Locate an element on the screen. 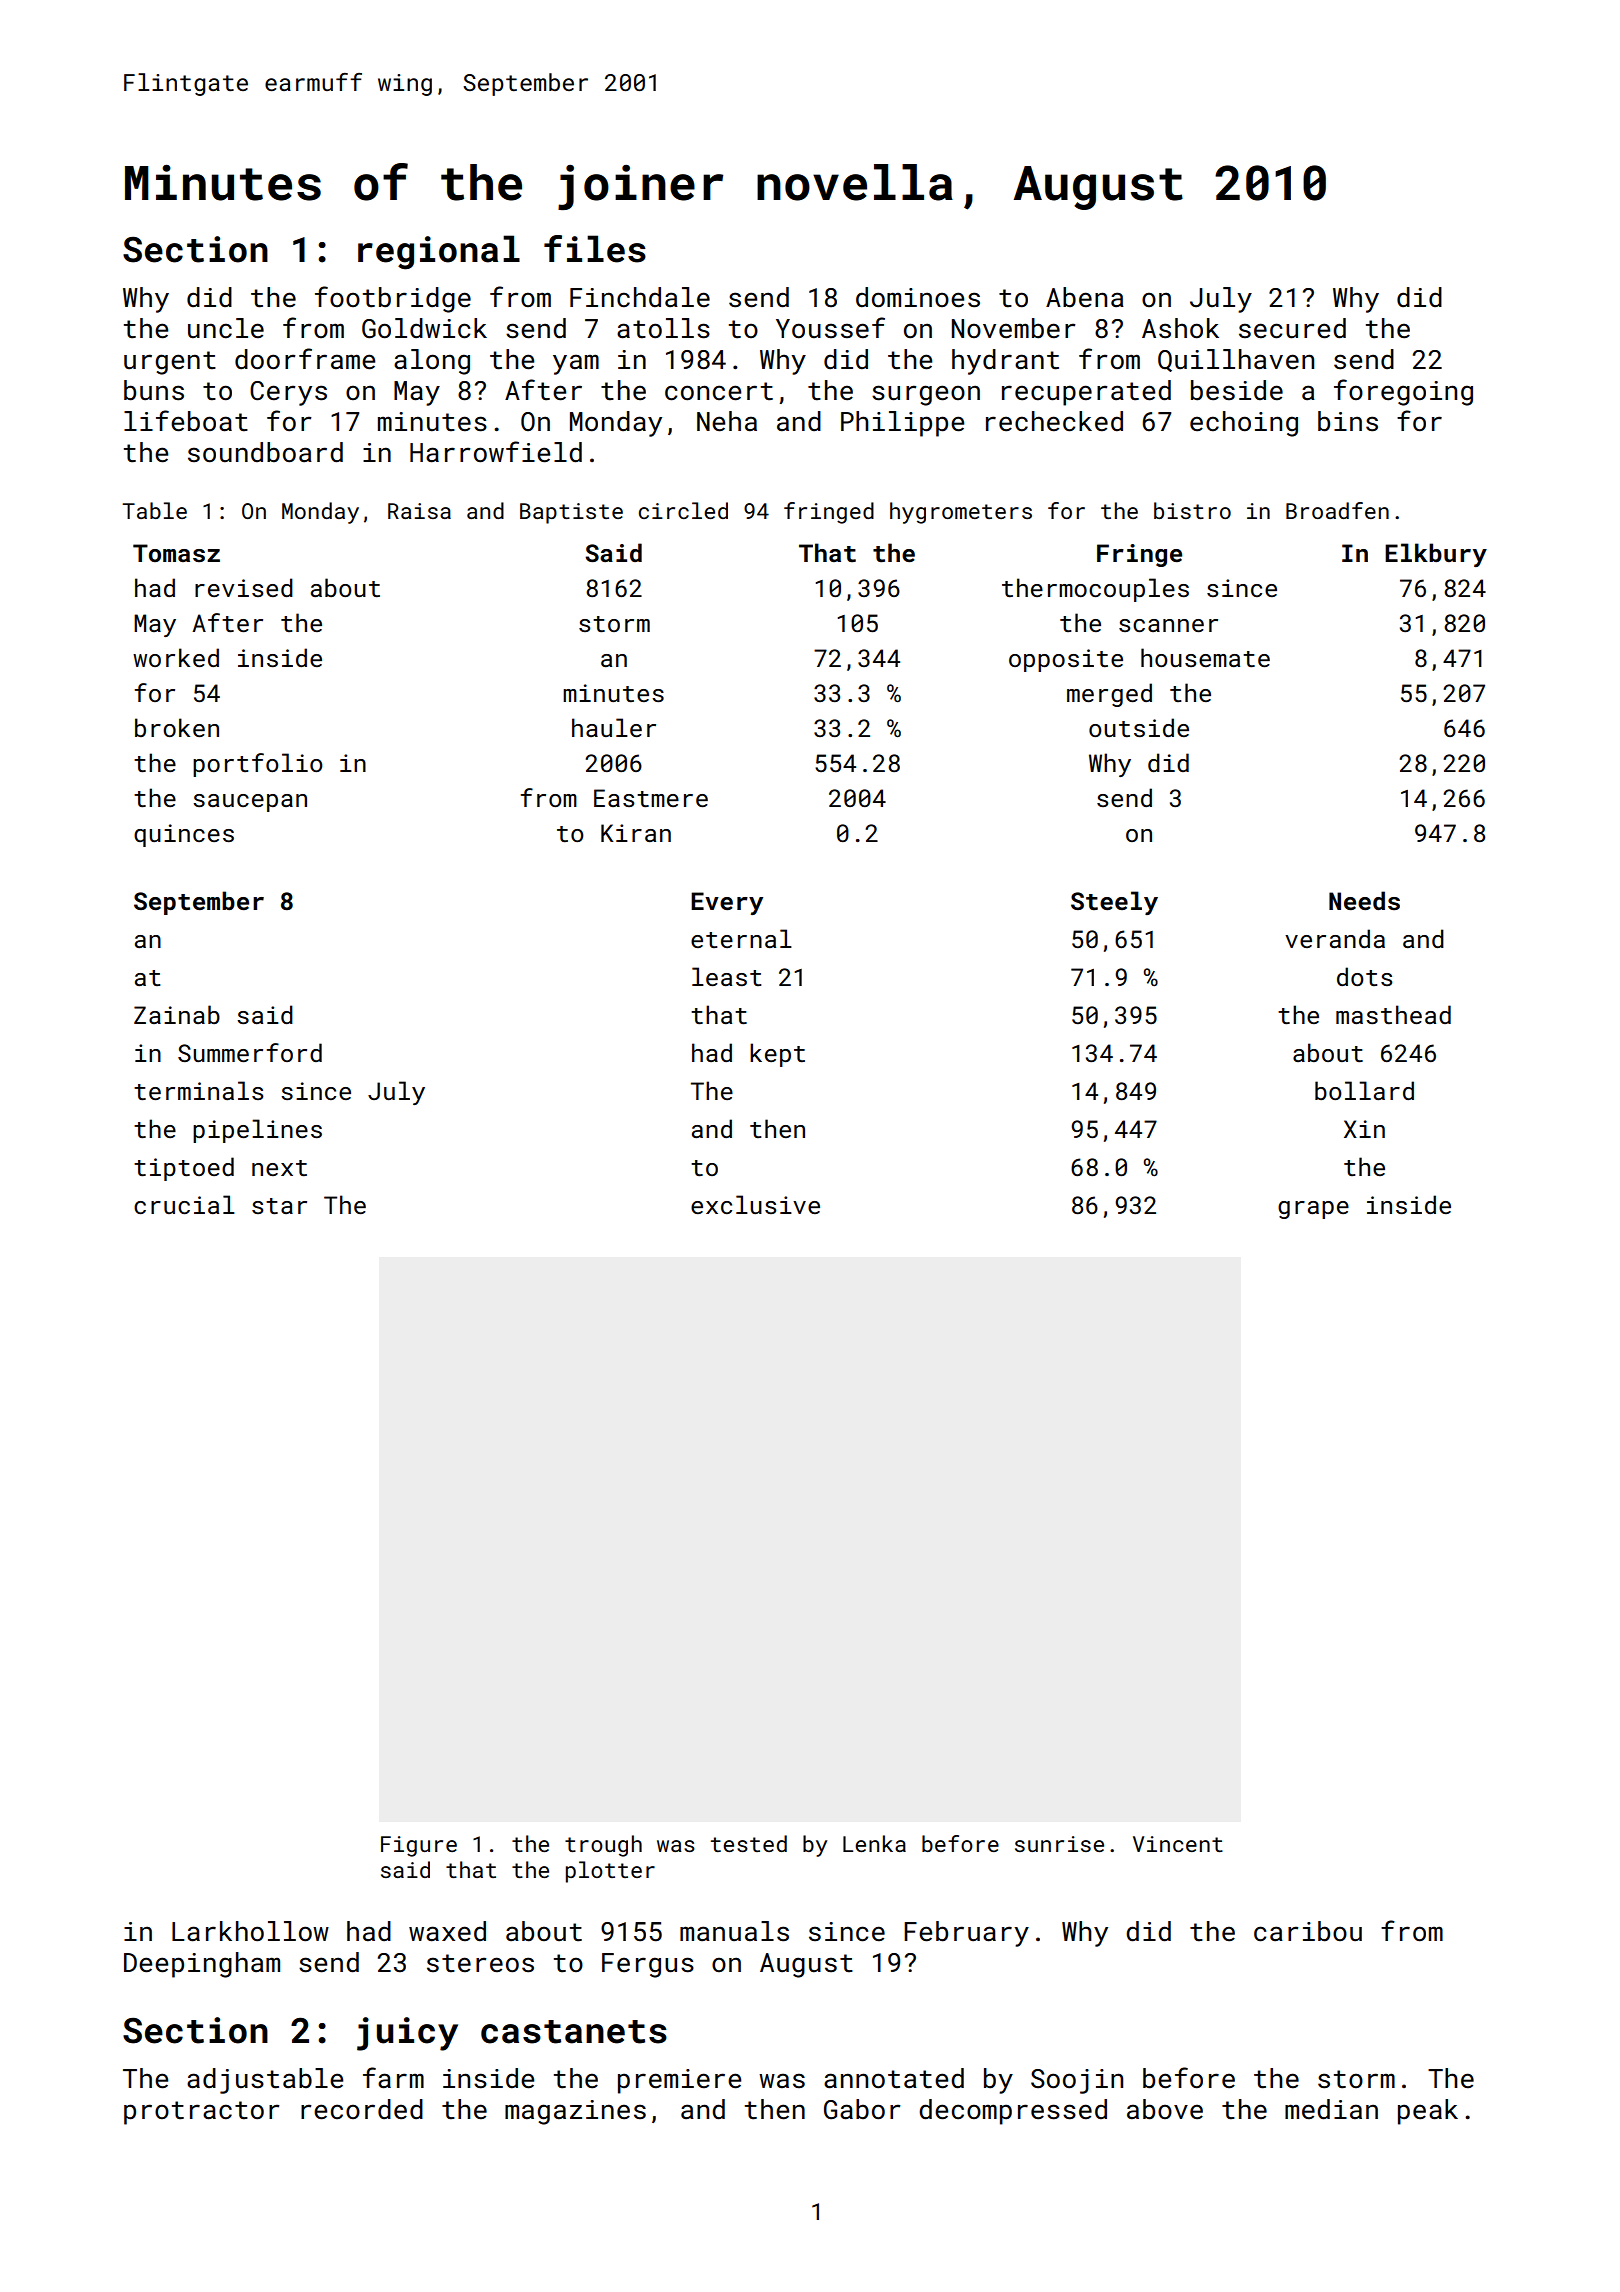 The height and width of the screenshot is (2292, 1620). Lenka is located at coordinates (874, 1843).
